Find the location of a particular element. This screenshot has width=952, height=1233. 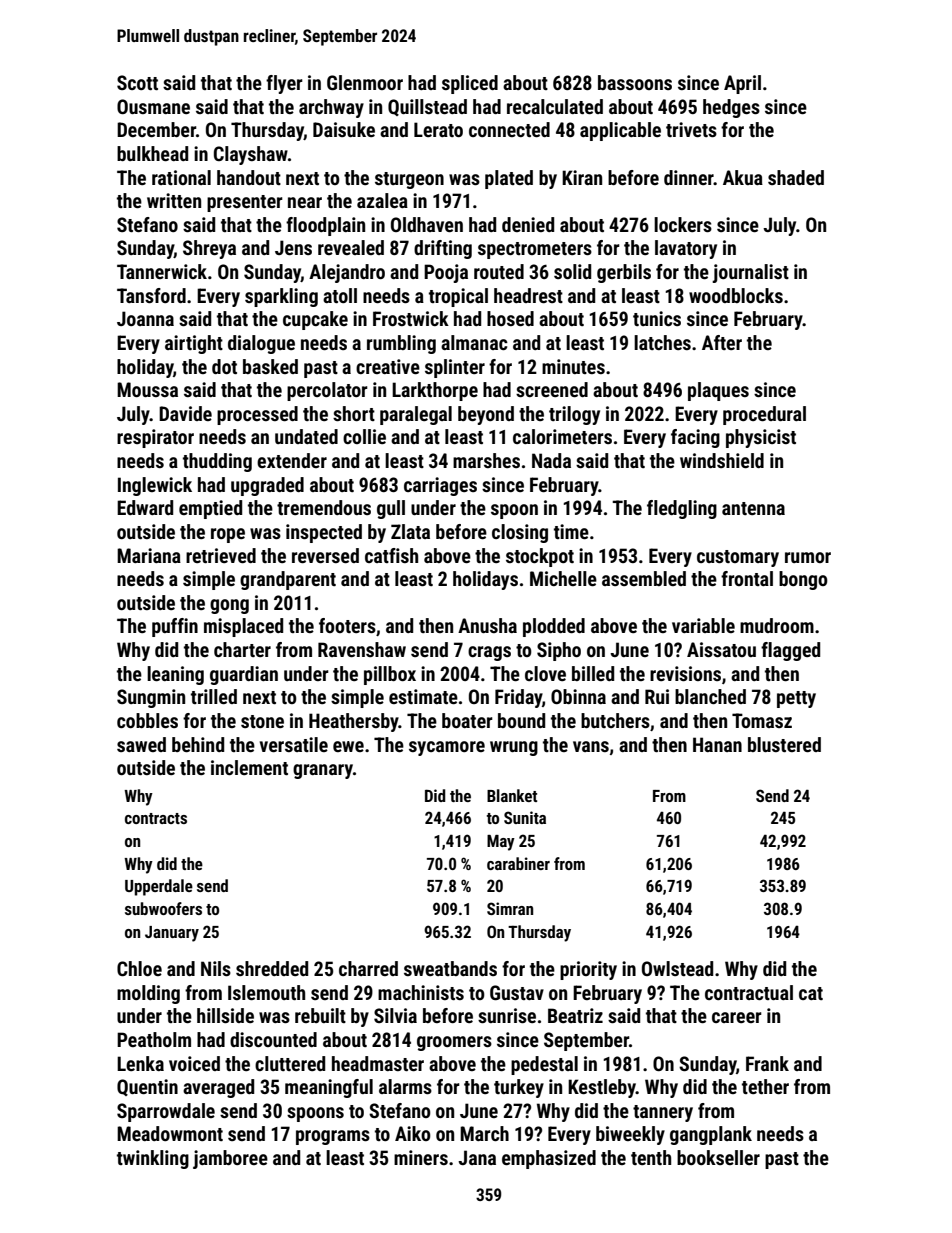

Sipho is located at coordinates (559, 651).
